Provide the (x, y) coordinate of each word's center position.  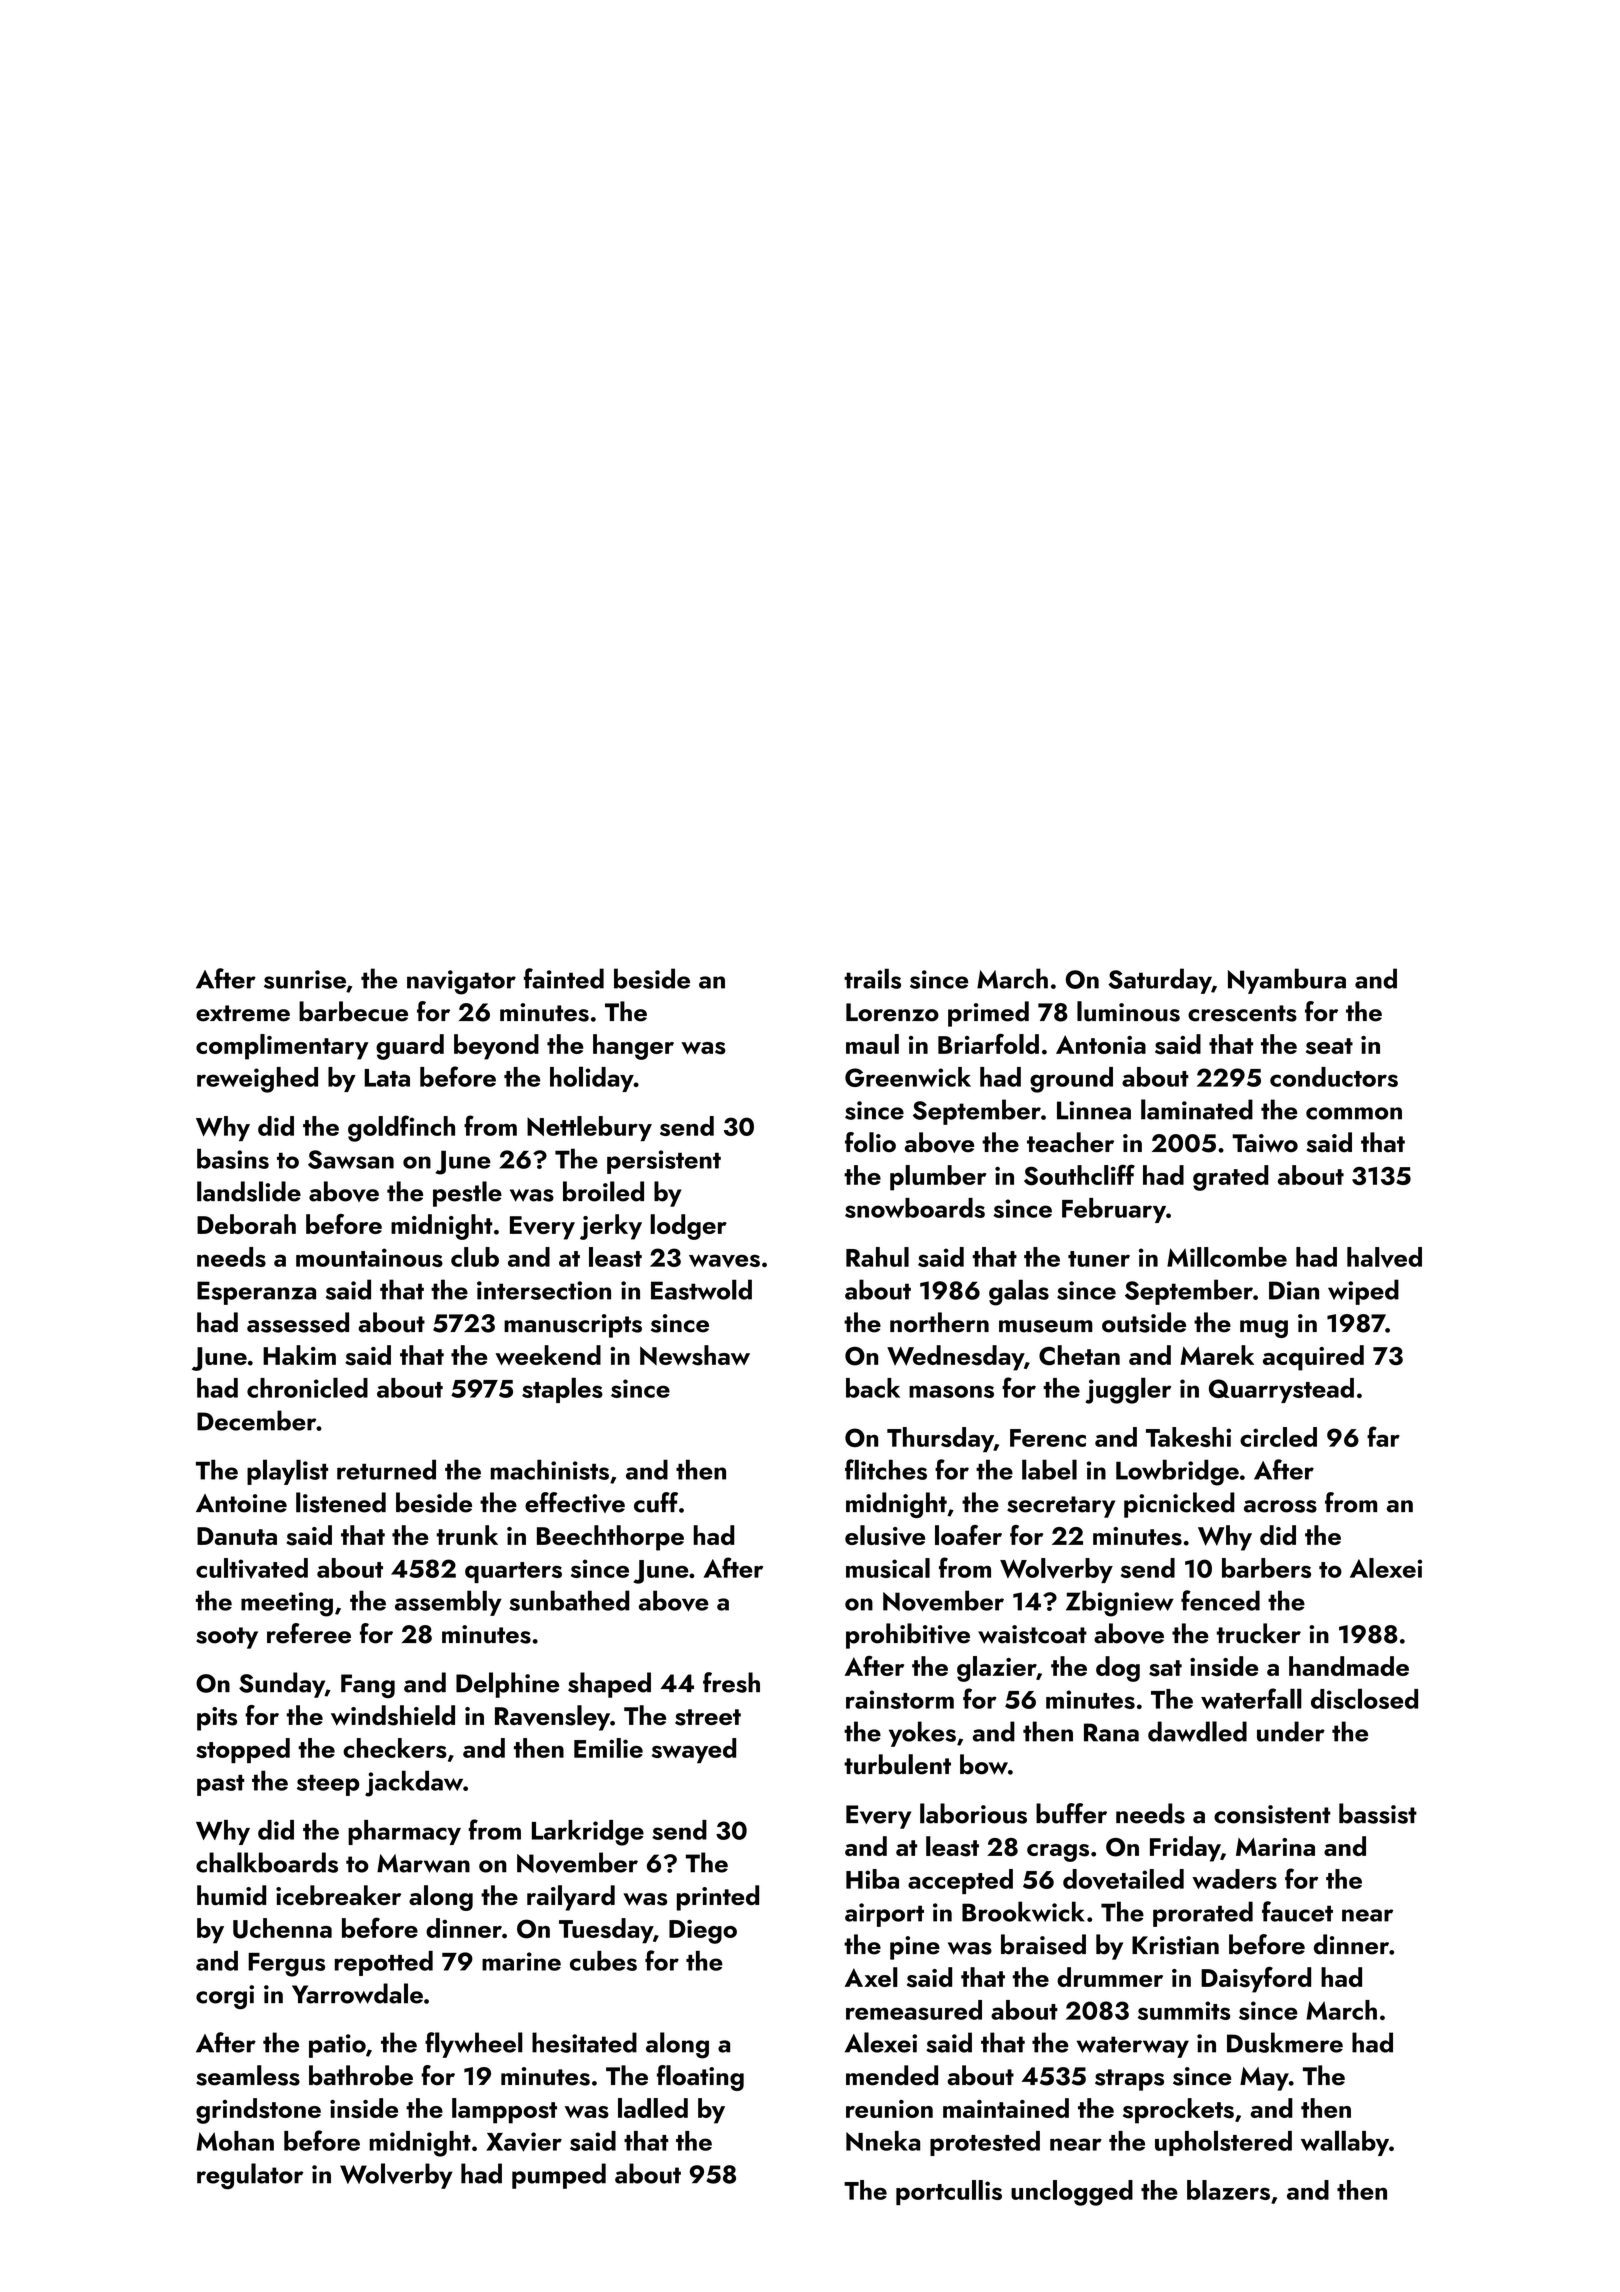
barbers (1266, 1568)
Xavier (524, 2142)
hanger (633, 1047)
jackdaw (414, 1783)
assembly (448, 1603)
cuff (656, 1502)
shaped (609, 1685)
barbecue (353, 1011)
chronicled (307, 1387)
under (1291, 1731)
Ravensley (552, 1718)
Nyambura (1287, 981)
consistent (1272, 1814)
